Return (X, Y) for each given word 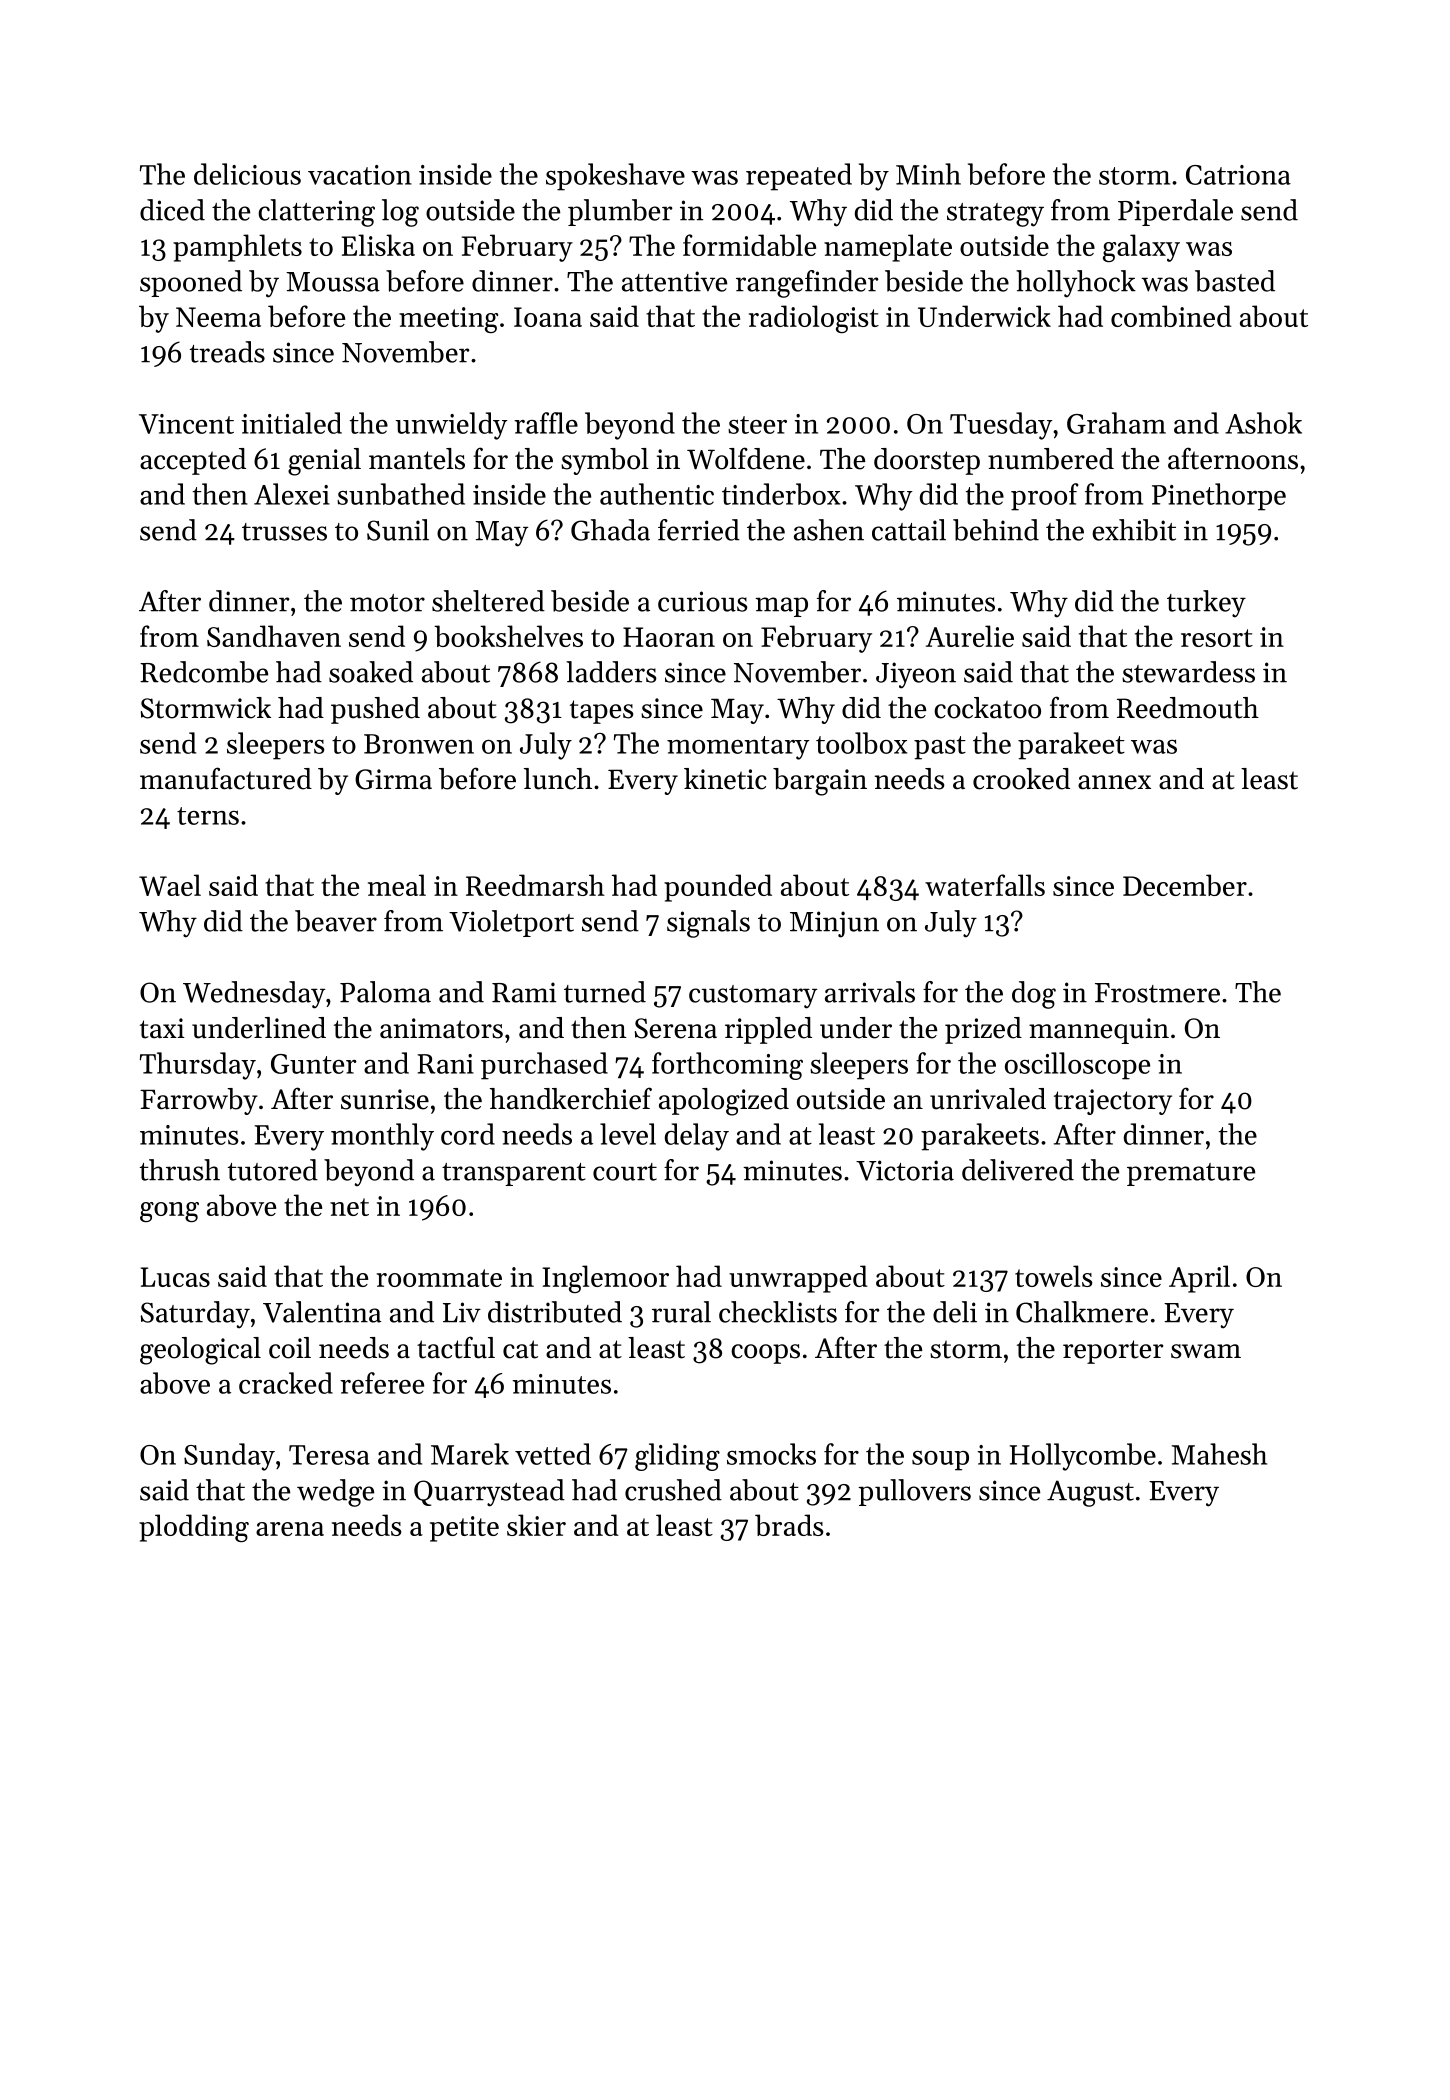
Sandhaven (274, 636)
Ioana (548, 317)
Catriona (1238, 175)
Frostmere (1157, 993)
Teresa (329, 1455)
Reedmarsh (535, 885)
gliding (677, 1457)
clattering (316, 213)
